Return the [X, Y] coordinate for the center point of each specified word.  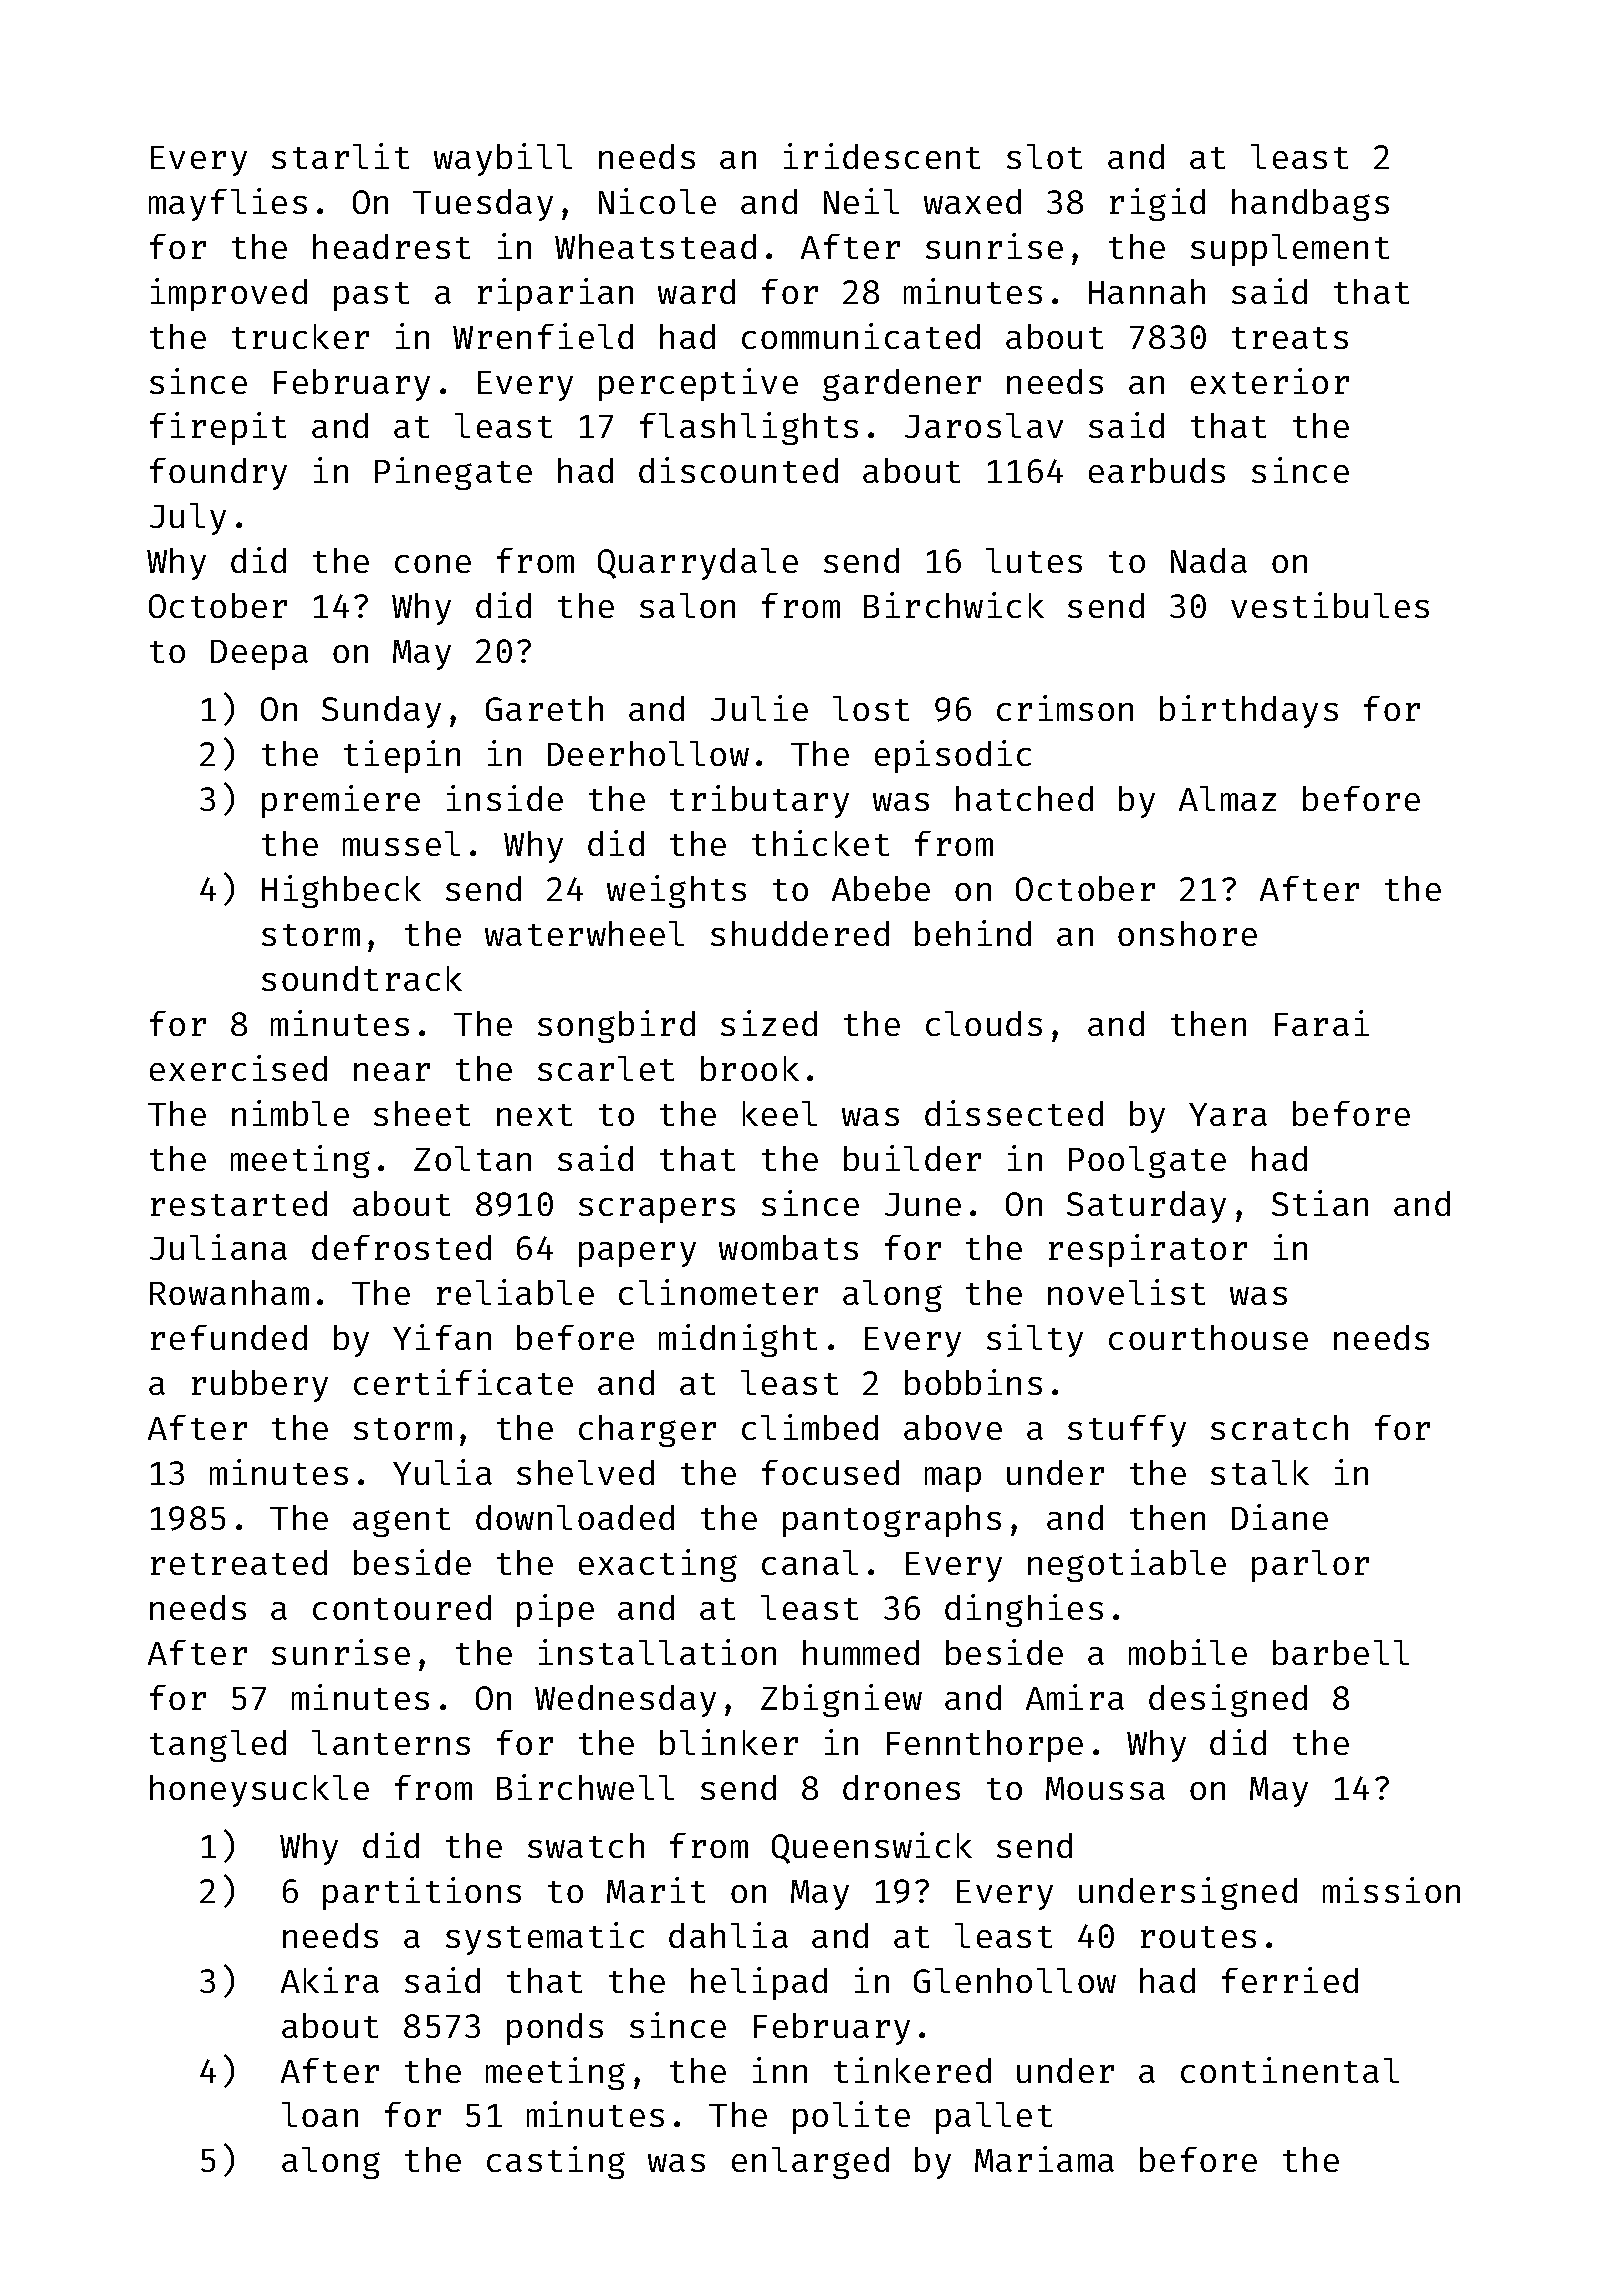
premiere [341, 801]
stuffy [1127, 1431]
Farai [1322, 1023]
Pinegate [453, 473]
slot [1044, 156]
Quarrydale [698, 564]
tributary [759, 801]
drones [901, 1787]
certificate [463, 1382]
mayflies [228, 204]
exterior [1270, 381]
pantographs [892, 1521]
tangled [218, 1746]
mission [1391, 1890]
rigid [1157, 204]
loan [320, 2114]
